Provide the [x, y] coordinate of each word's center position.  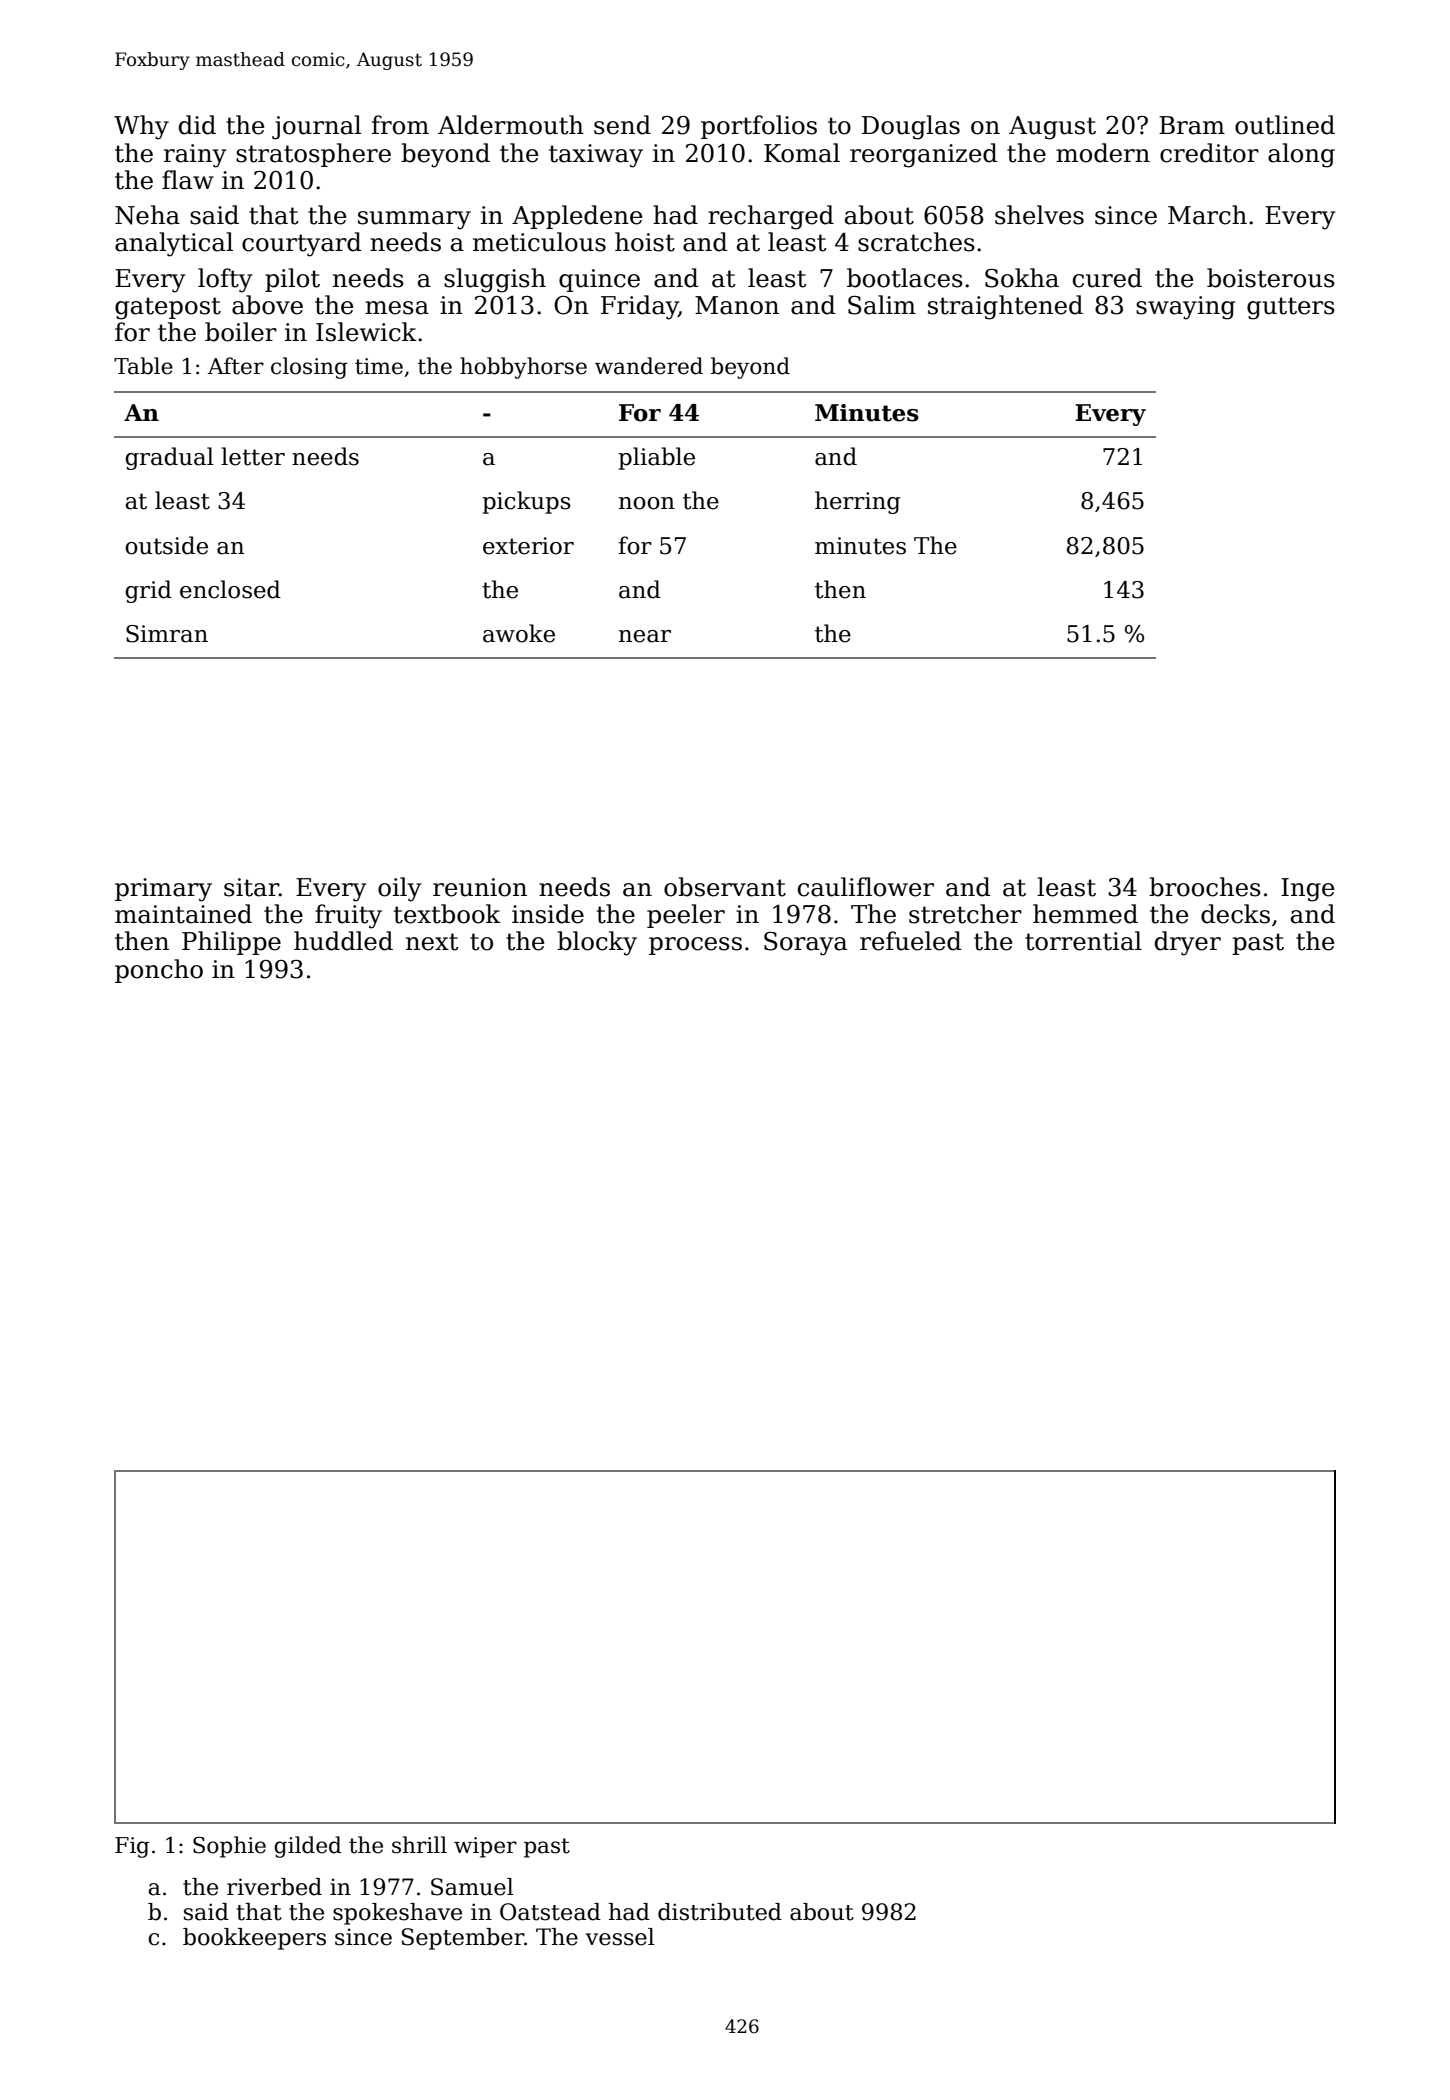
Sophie [229, 1847]
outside [166, 545]
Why [141, 127]
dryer [1188, 943]
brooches [1205, 887]
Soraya [805, 944]
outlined [1285, 125]
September [463, 1939]
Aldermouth [511, 125]
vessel [620, 1937]
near [645, 636]
